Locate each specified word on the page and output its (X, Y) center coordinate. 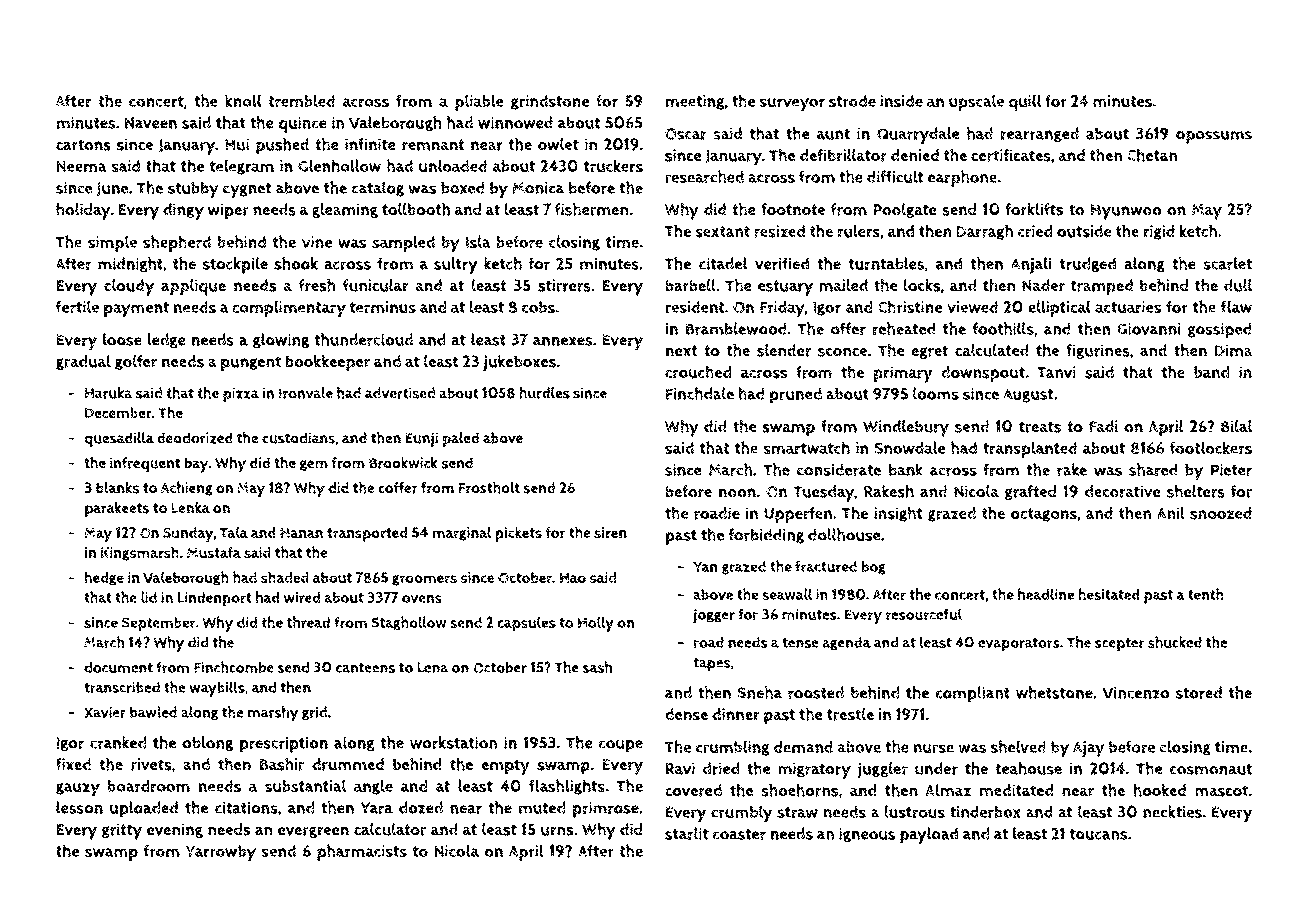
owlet (558, 144)
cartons (83, 145)
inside (901, 101)
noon (737, 493)
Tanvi (1056, 372)
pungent (251, 364)
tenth (1206, 594)
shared (1153, 469)
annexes (563, 341)
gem (314, 465)
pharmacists (362, 852)
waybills (217, 689)
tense (800, 643)
